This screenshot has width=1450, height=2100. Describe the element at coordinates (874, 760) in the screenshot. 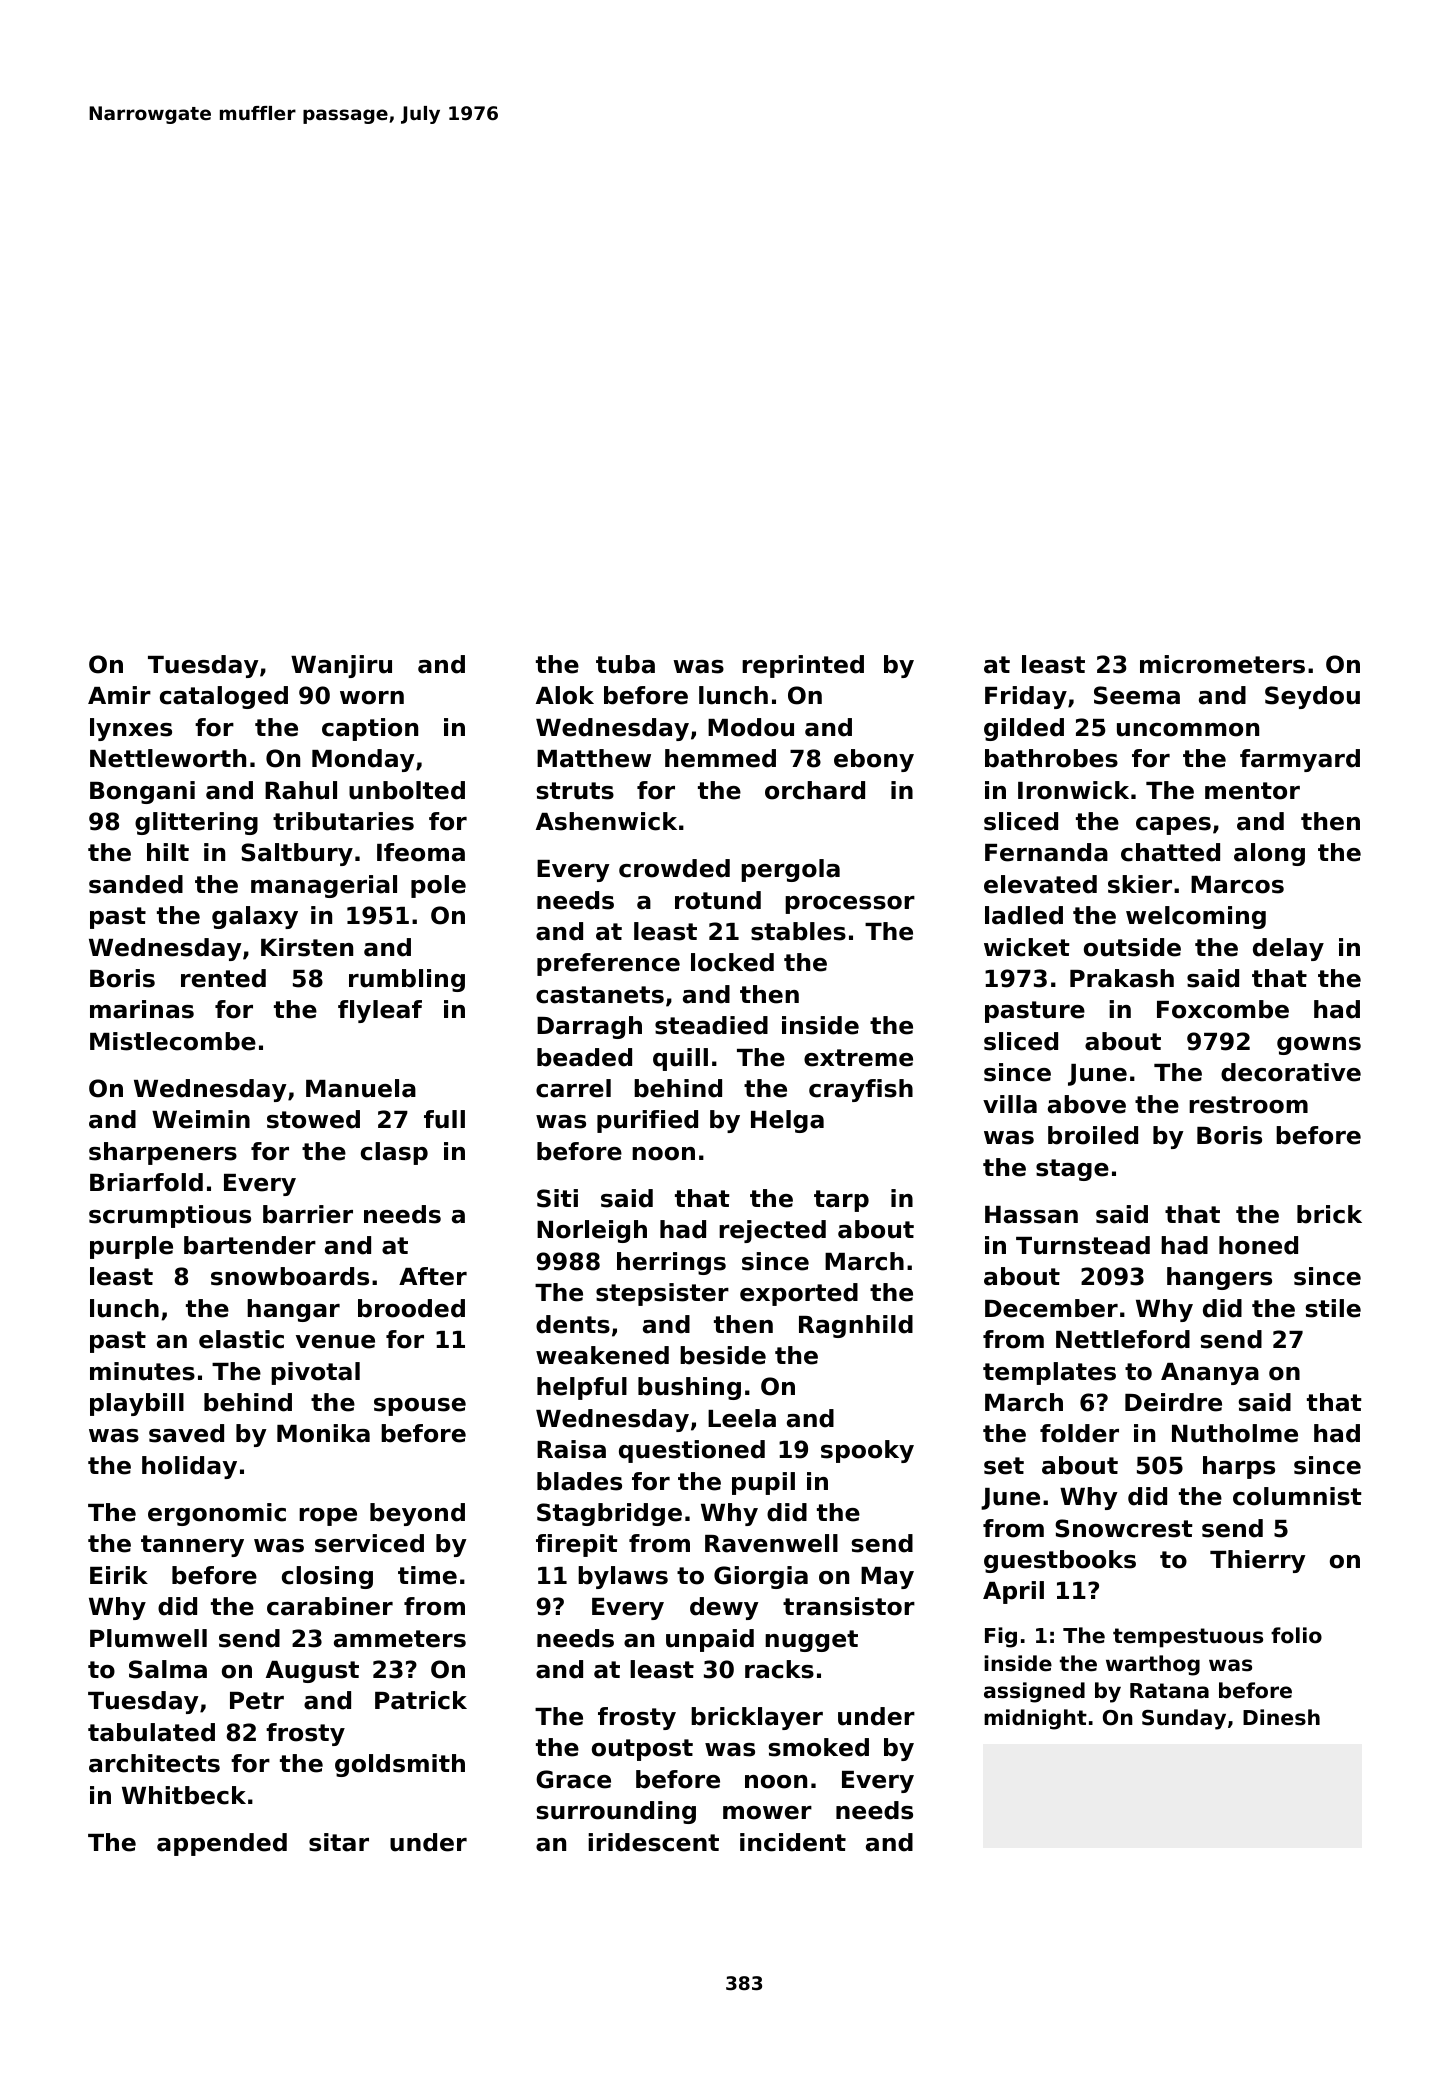

I see `ebony` at that location.
